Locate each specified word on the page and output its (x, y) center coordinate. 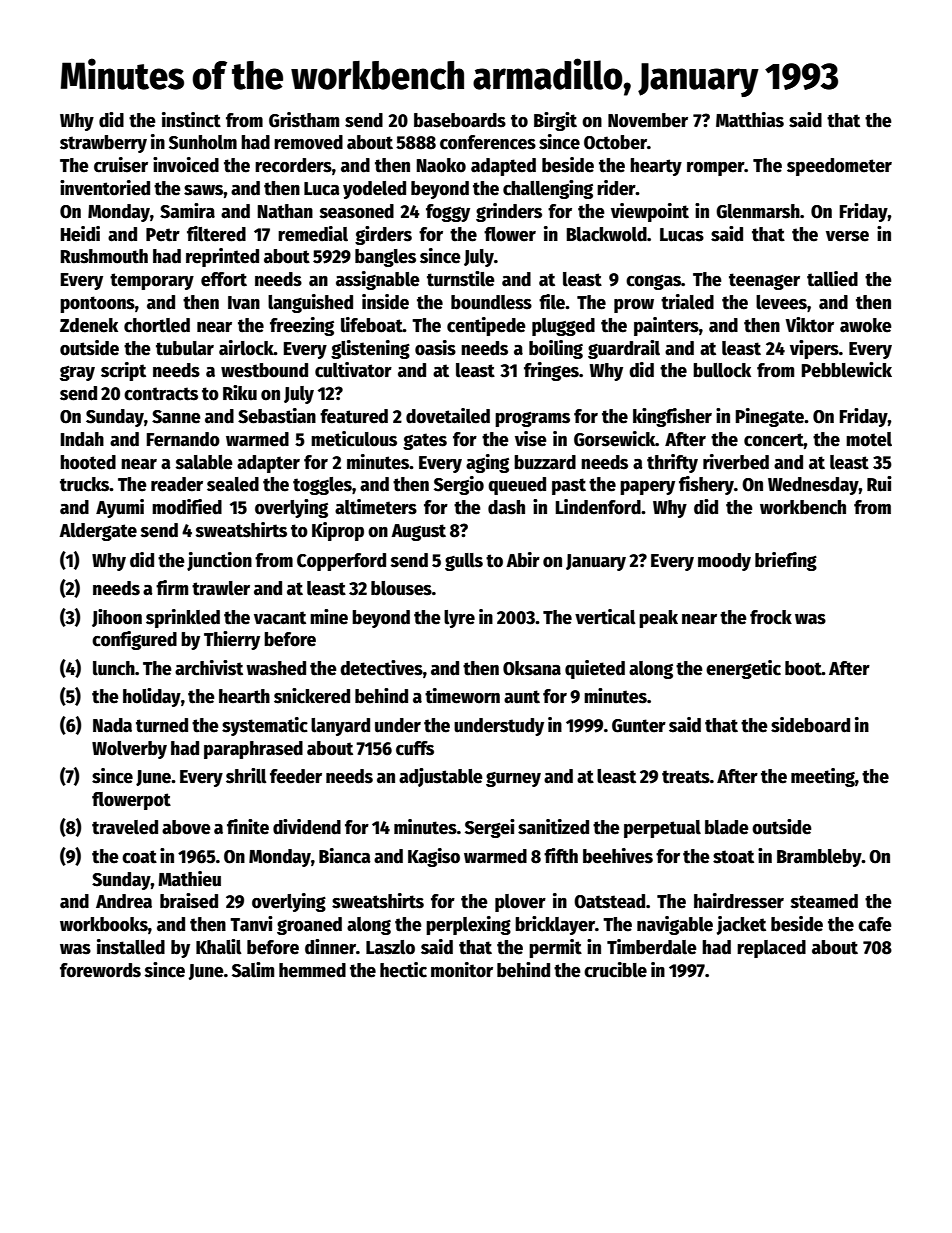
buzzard (545, 462)
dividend (307, 827)
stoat (733, 857)
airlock (246, 348)
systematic (265, 726)
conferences (488, 142)
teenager (764, 281)
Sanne (176, 417)
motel (869, 439)
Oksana (532, 668)
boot (803, 668)
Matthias (750, 120)
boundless (491, 302)
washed (276, 668)
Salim (253, 970)
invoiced (186, 165)
